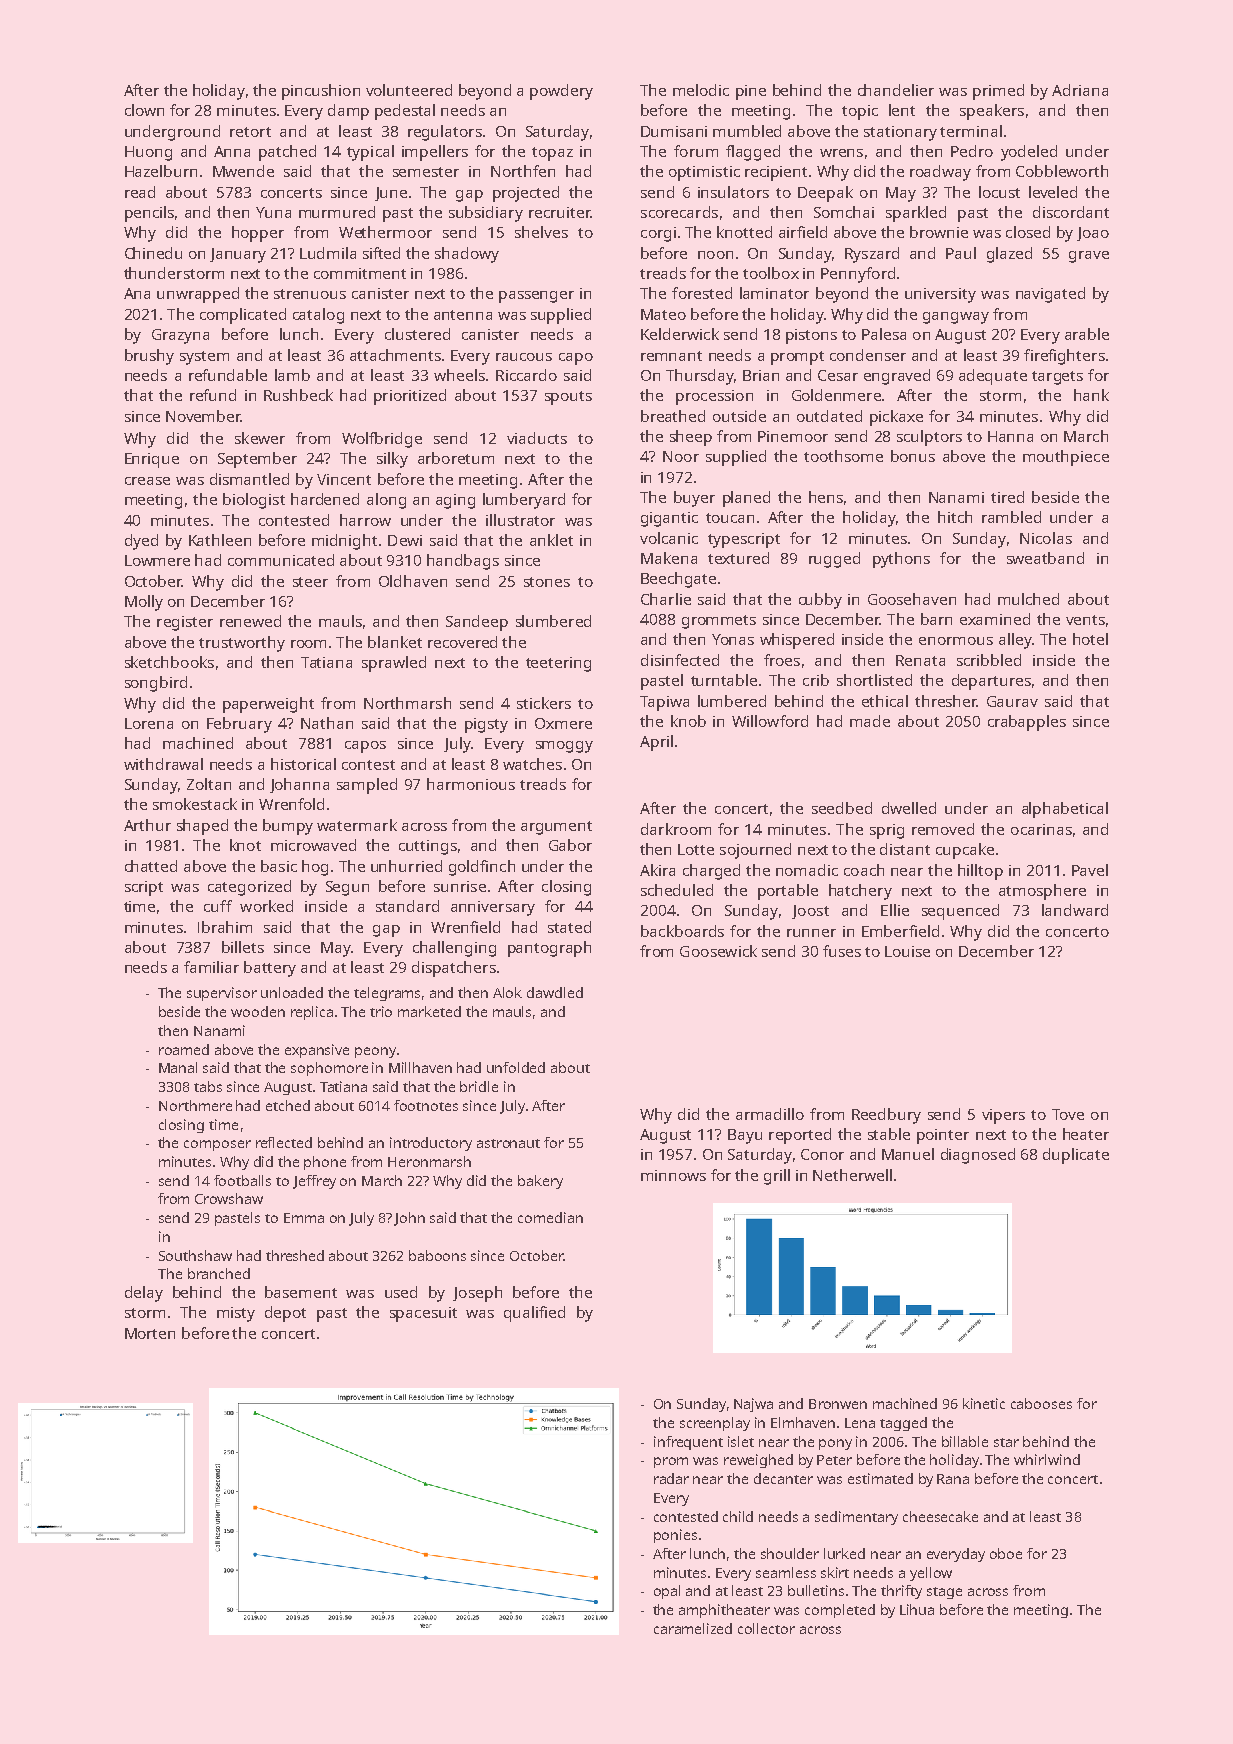 The image size is (1233, 1744). What do you see at coordinates (886, 1116) in the screenshot?
I see `Reedbury` at bounding box center [886, 1116].
